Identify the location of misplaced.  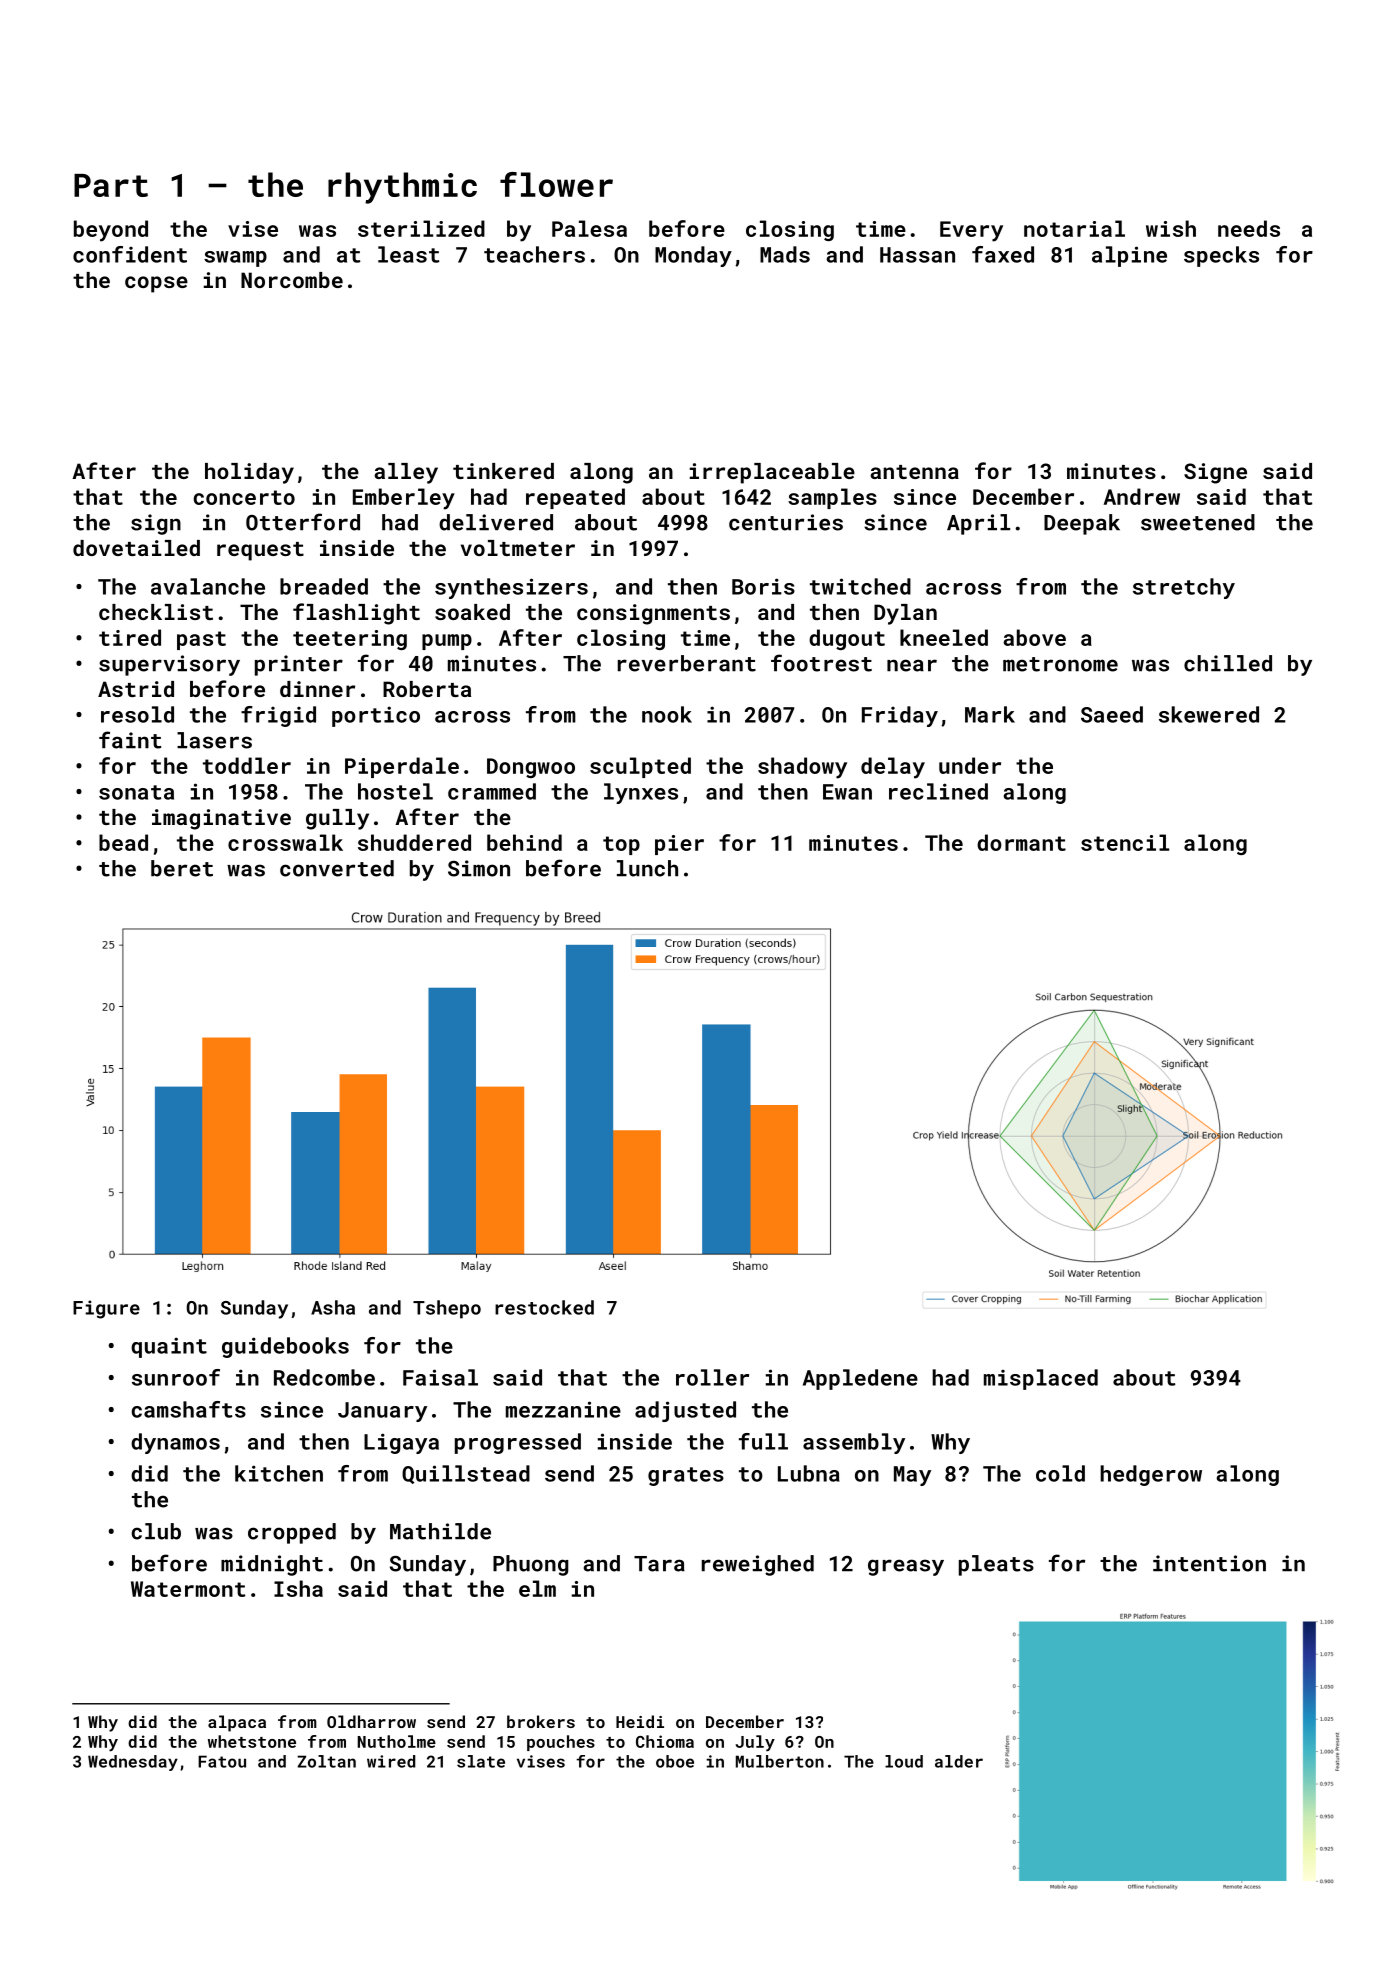
(1041, 1379).
